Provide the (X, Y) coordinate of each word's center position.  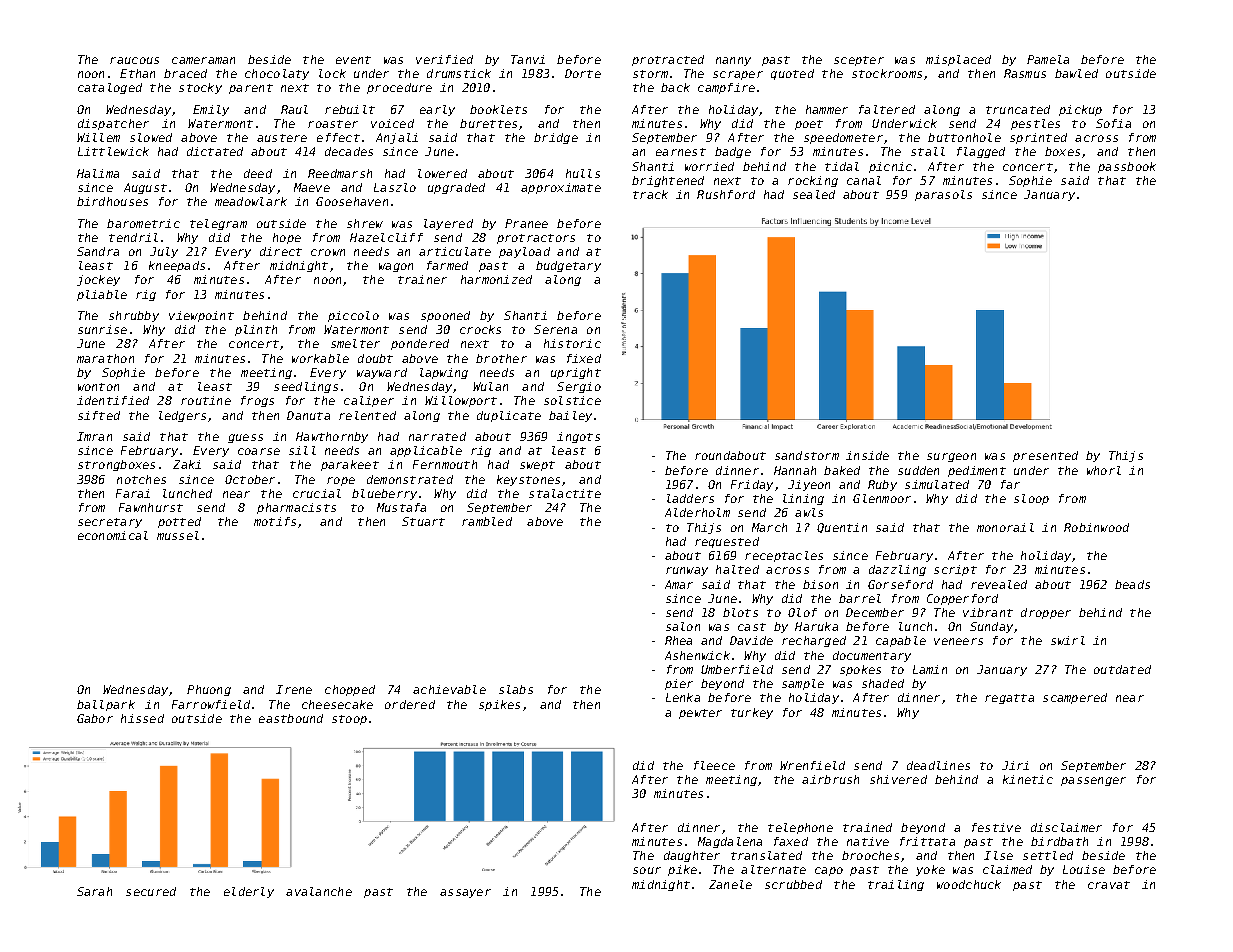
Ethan (137, 73)
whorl (1104, 470)
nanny (733, 61)
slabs (516, 689)
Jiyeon (809, 485)
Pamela (1048, 59)
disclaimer (1066, 827)
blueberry (384, 494)
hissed (142, 718)
